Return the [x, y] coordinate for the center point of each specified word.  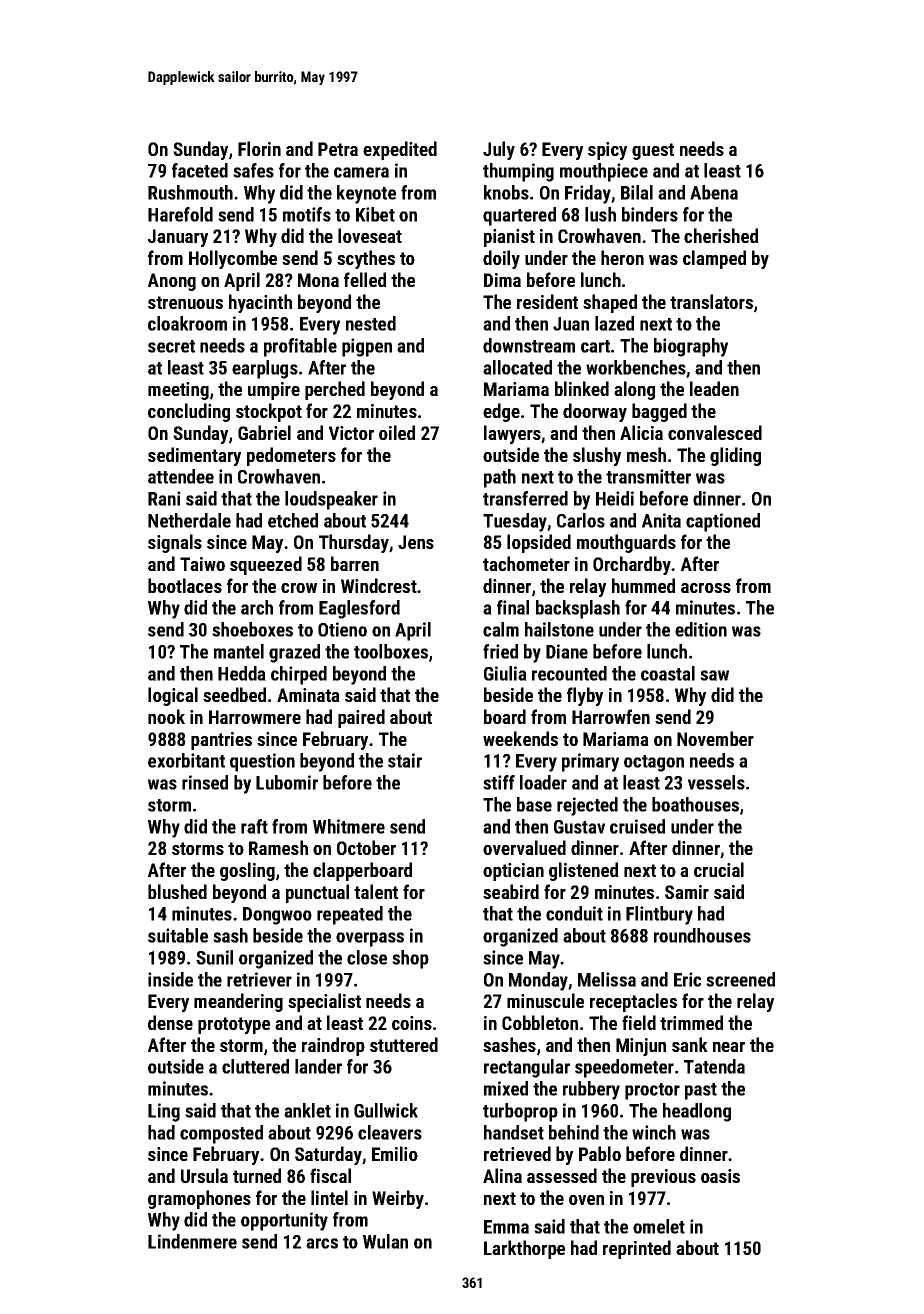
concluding [189, 412]
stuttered [404, 1044]
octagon [654, 763]
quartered [519, 216]
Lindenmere [192, 1241]
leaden [714, 388]
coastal [668, 673]
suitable [178, 935]
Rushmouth [190, 192]
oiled [397, 432]
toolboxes [391, 651]
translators [711, 301]
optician [513, 872]
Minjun [641, 1047]
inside [170, 979]
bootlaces [185, 585]
